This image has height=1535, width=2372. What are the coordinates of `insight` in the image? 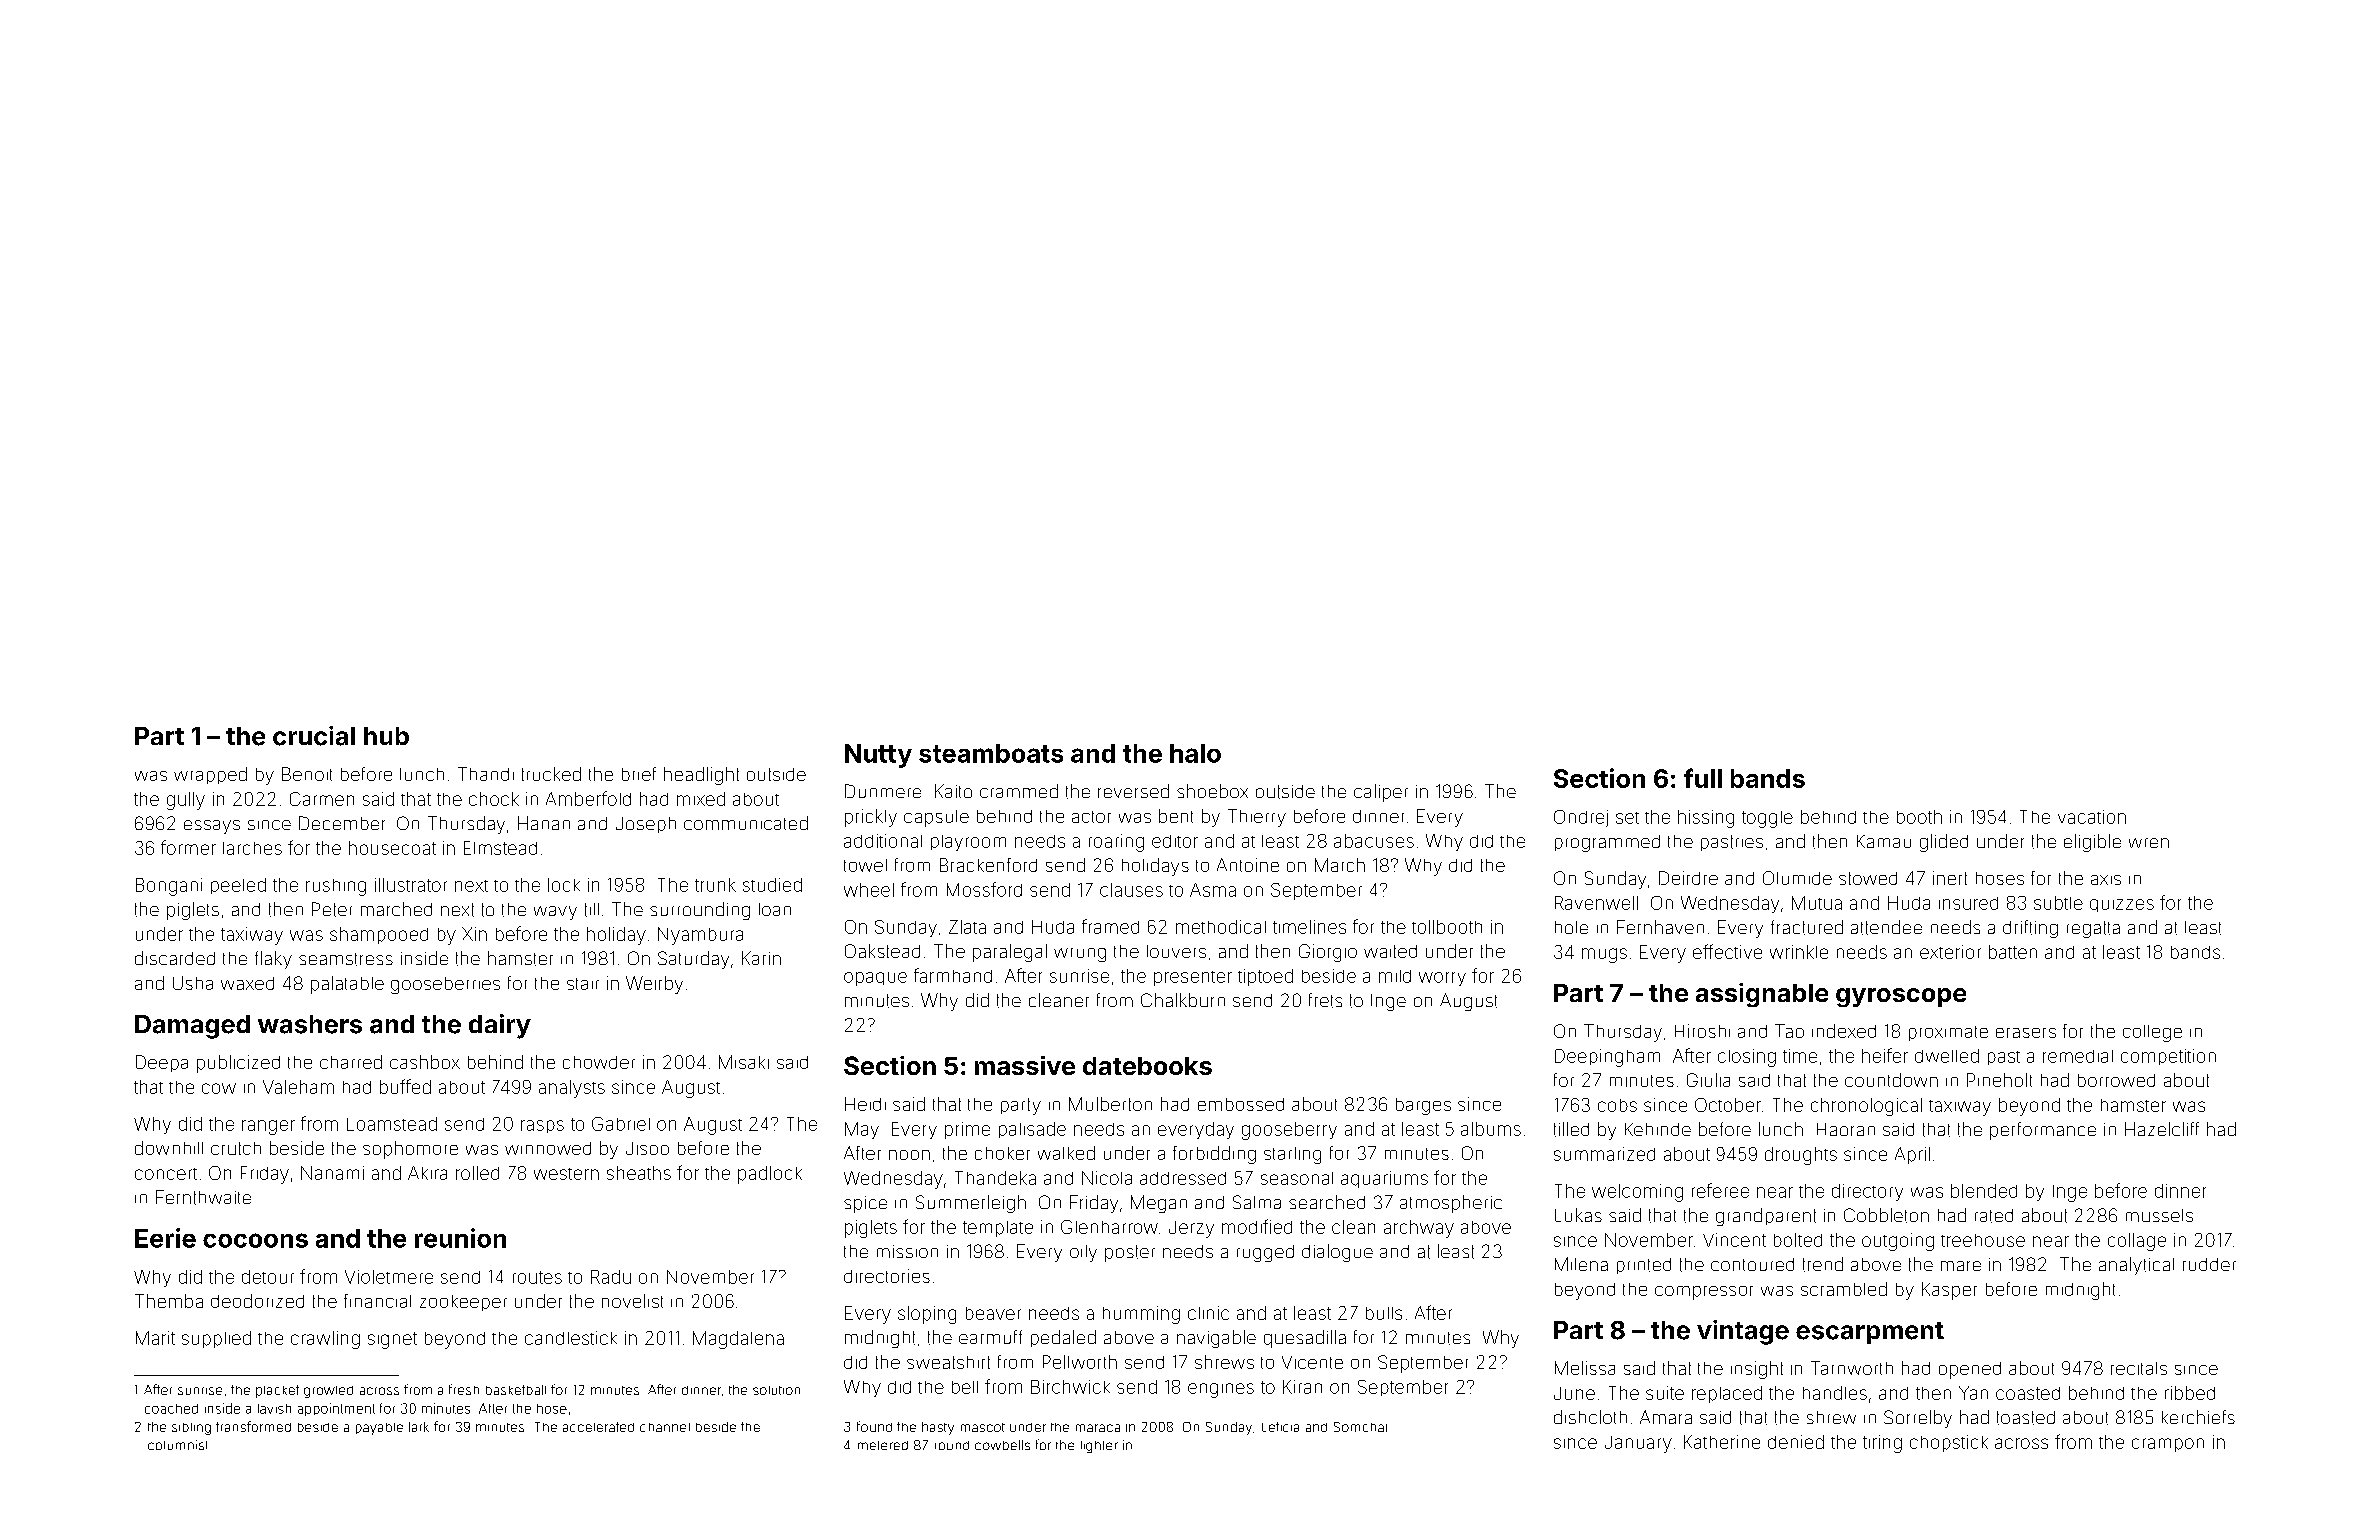 It's located at (1757, 1370).
